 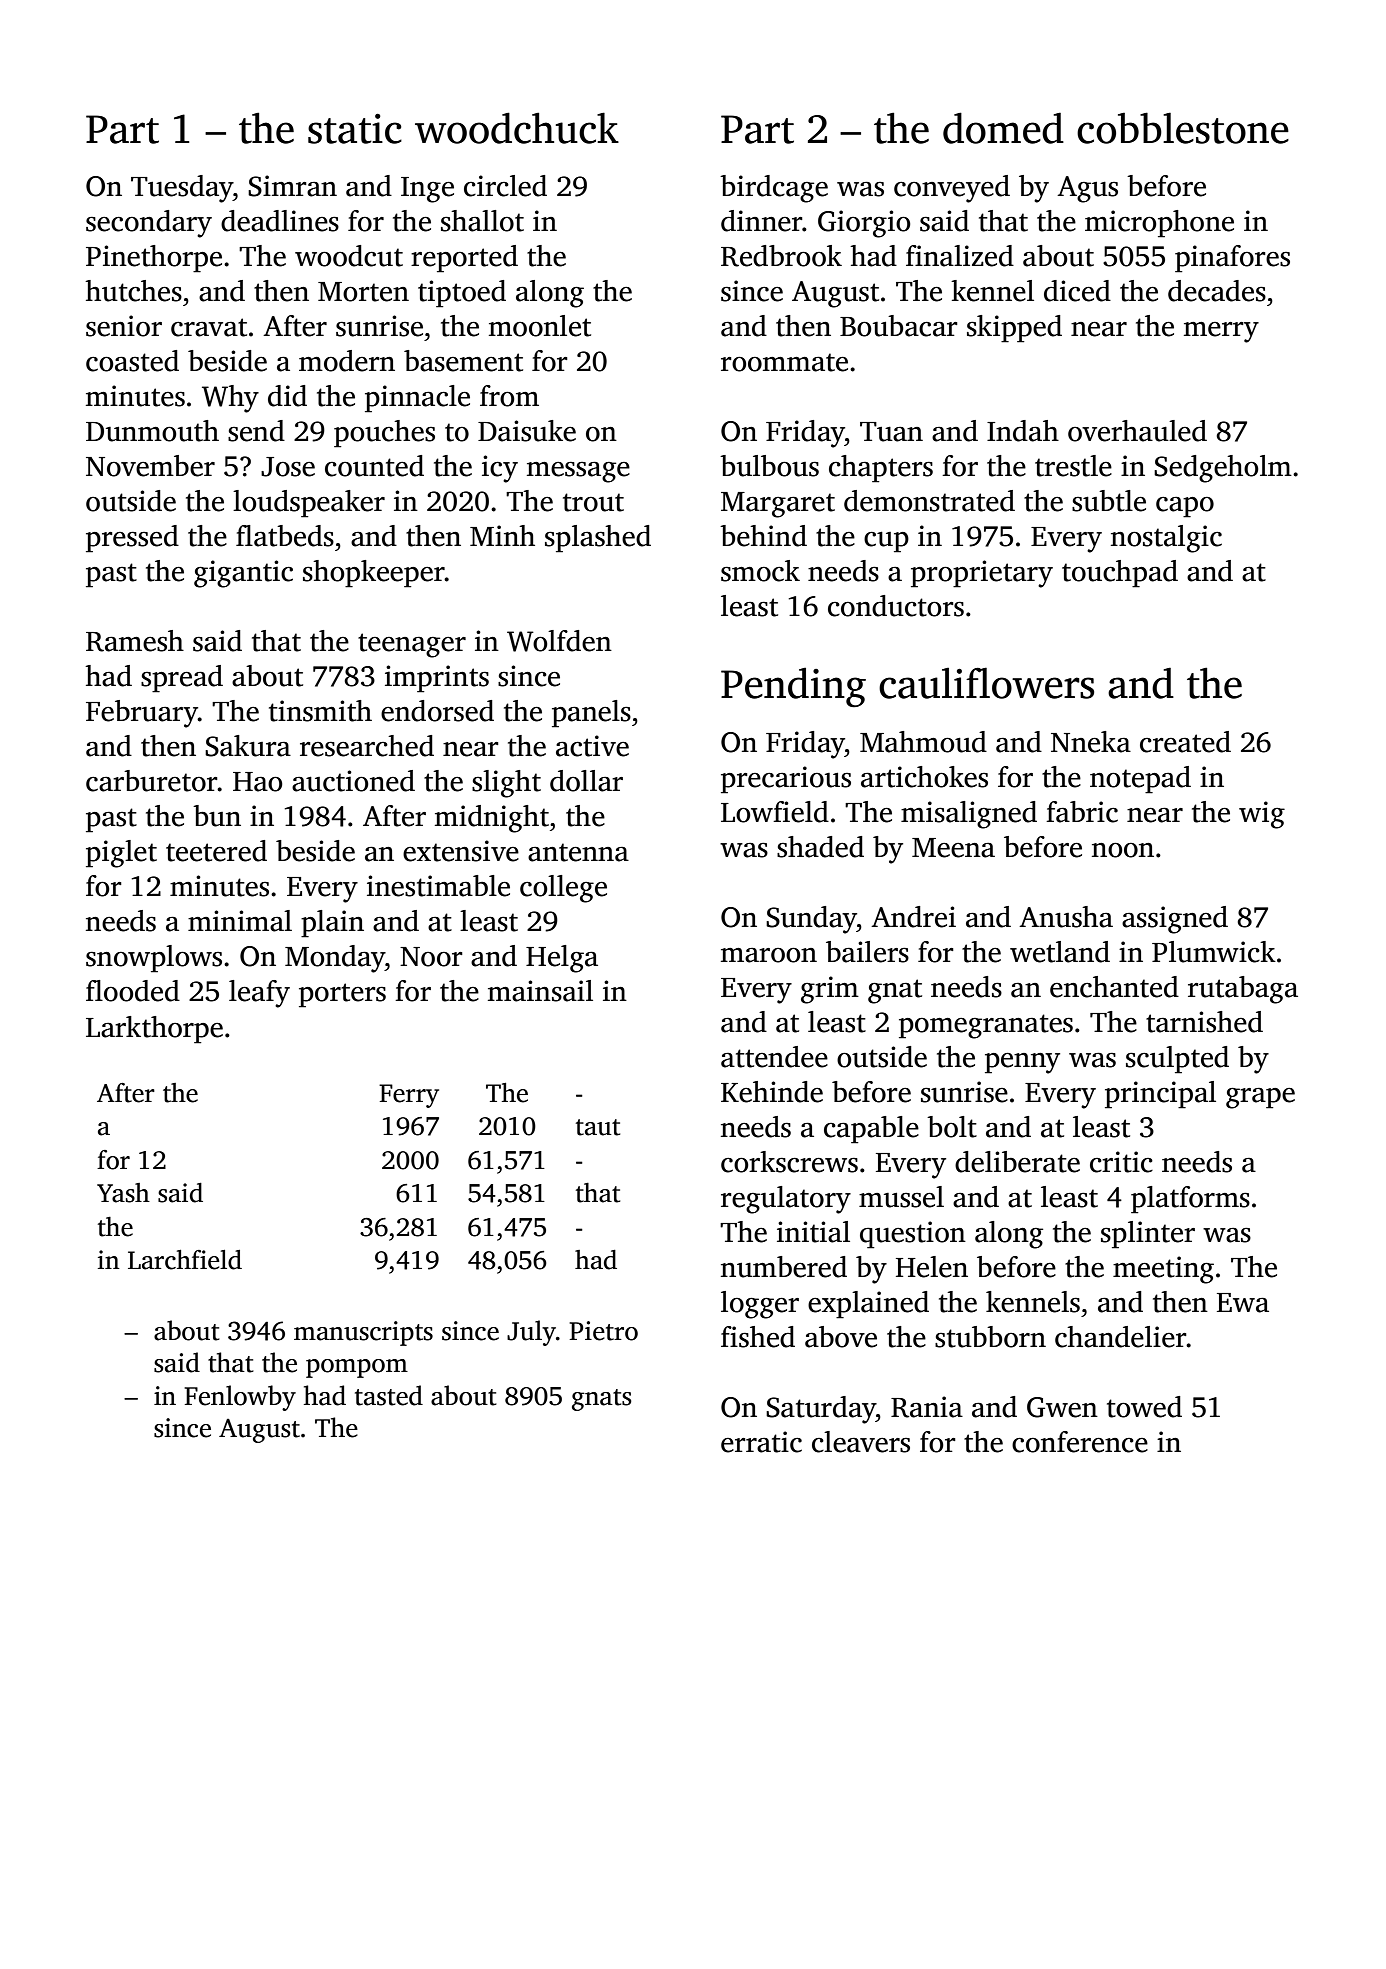 What do you see at coordinates (154, 259) in the screenshot?
I see `Pinethorpe` at bounding box center [154, 259].
